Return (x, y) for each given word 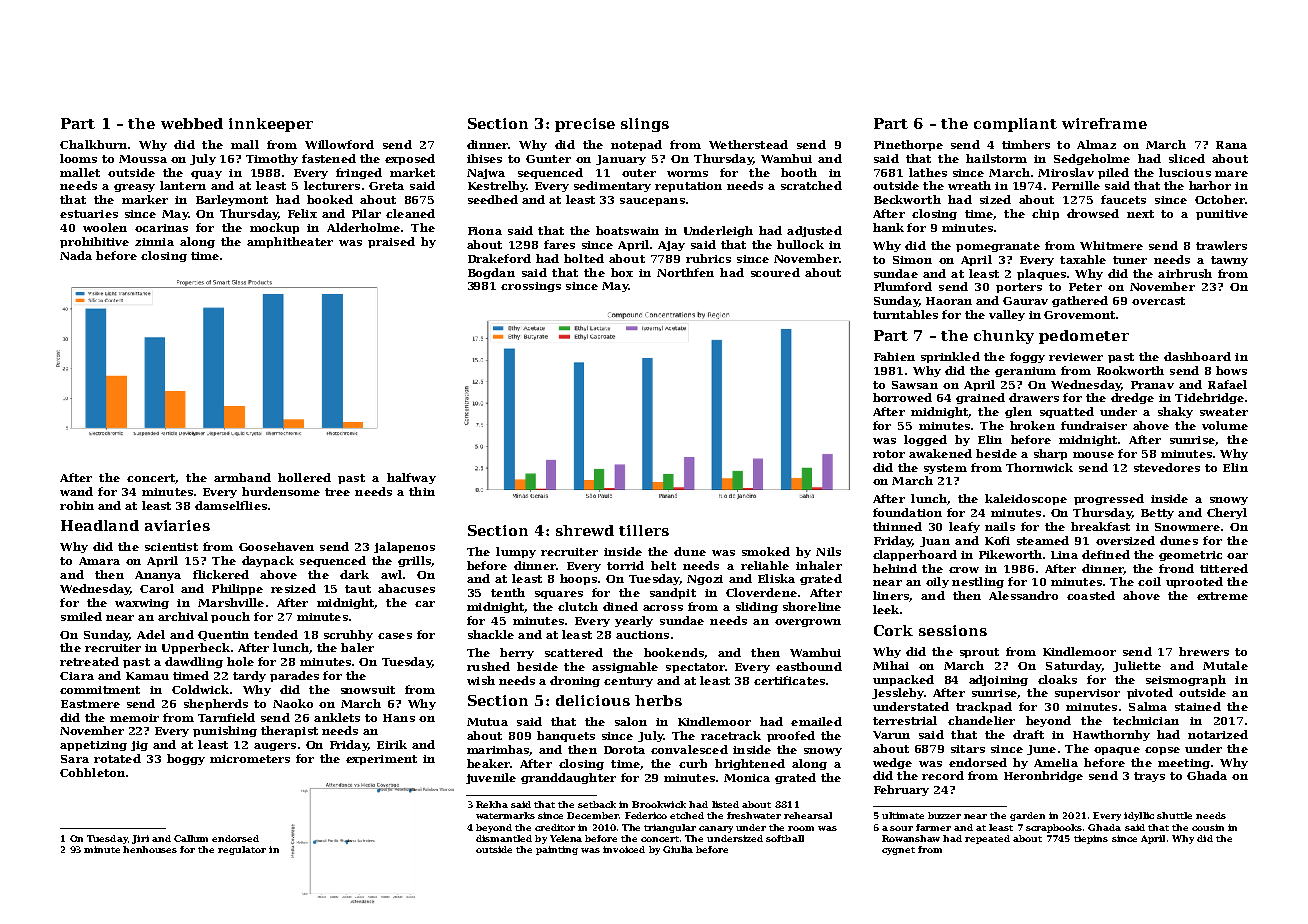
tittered (1224, 568)
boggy (186, 759)
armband (242, 477)
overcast (1158, 301)
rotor (889, 454)
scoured (775, 272)
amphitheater (290, 242)
